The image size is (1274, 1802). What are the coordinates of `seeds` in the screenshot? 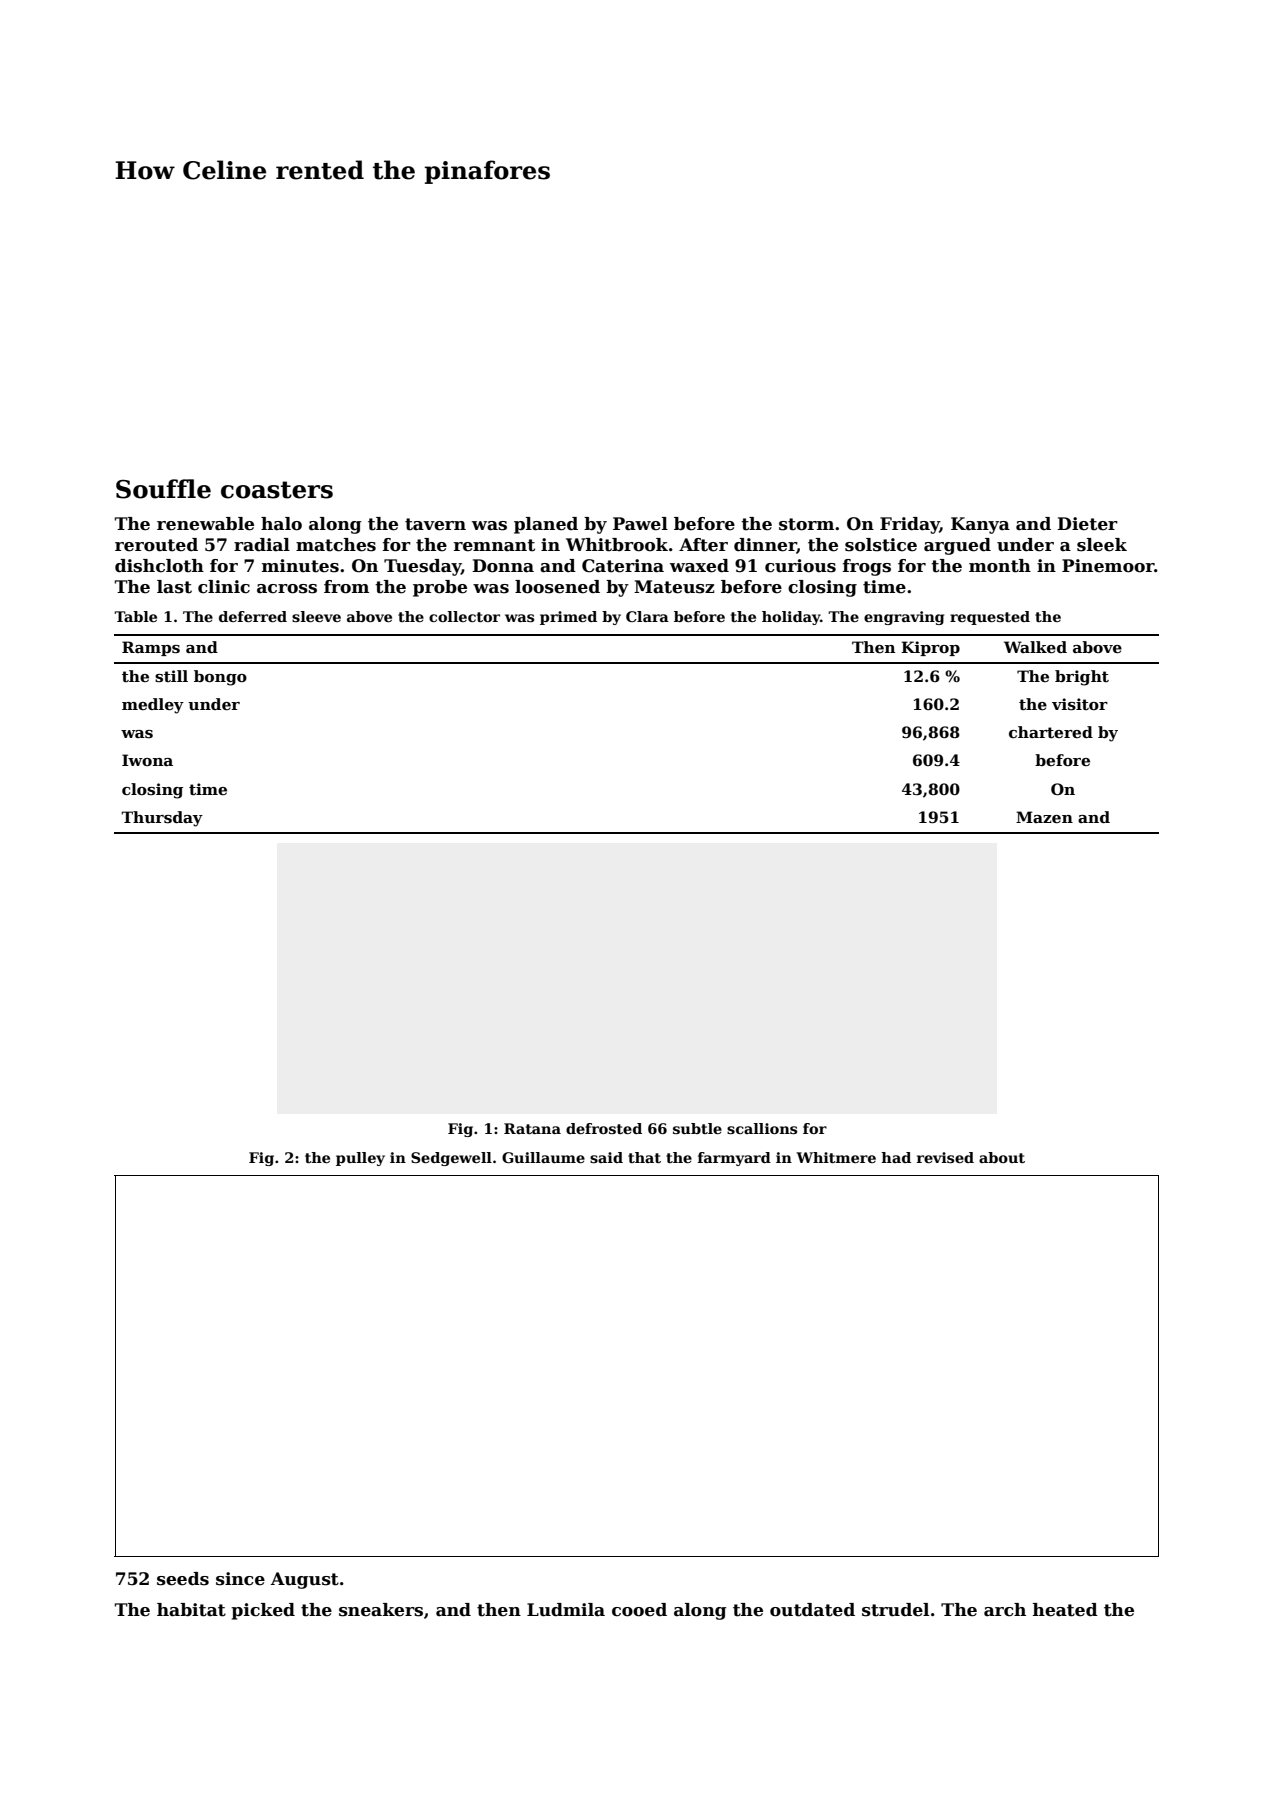 It's located at (183, 1579).
